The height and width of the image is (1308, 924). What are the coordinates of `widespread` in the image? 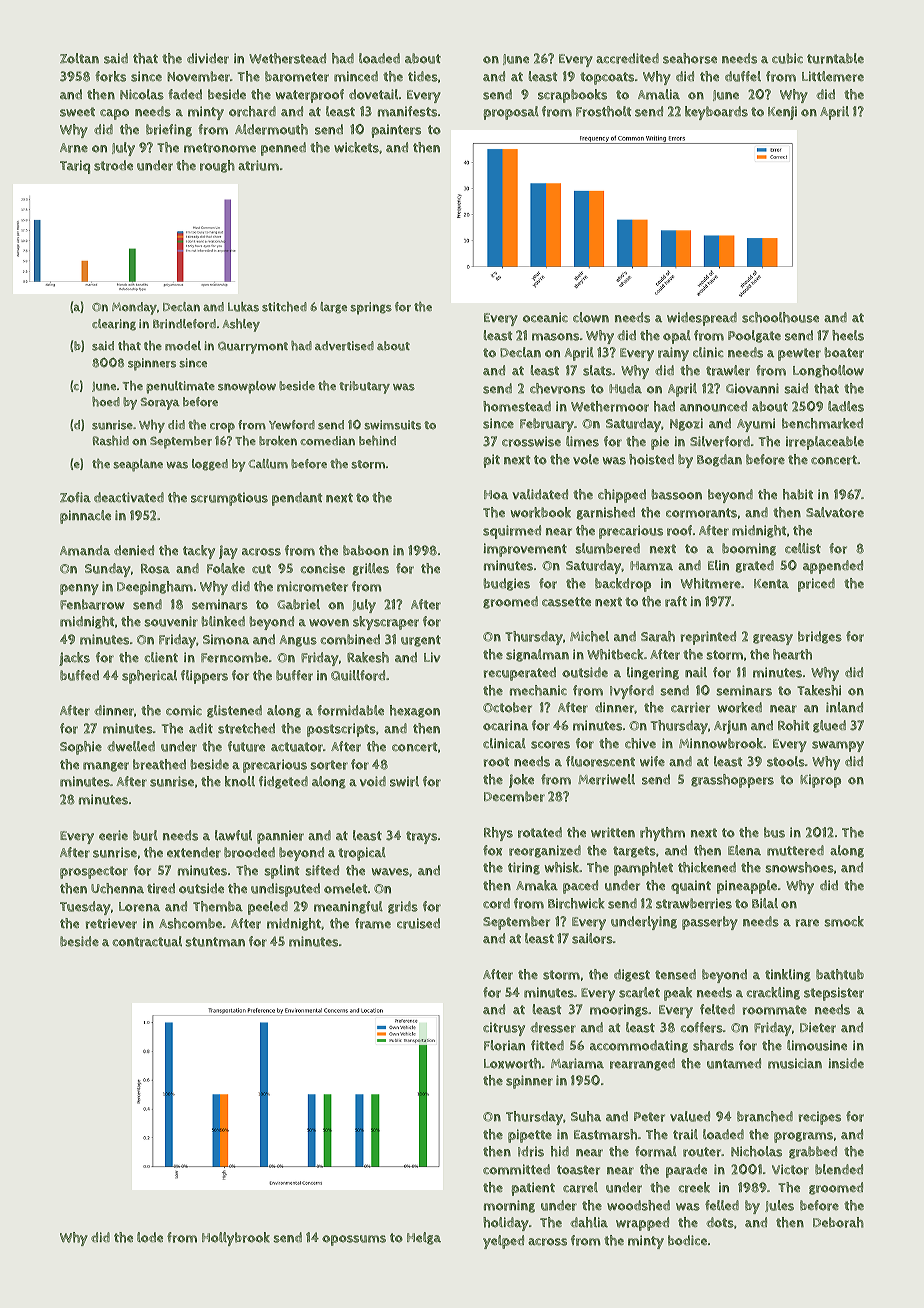 It's located at (702, 319).
